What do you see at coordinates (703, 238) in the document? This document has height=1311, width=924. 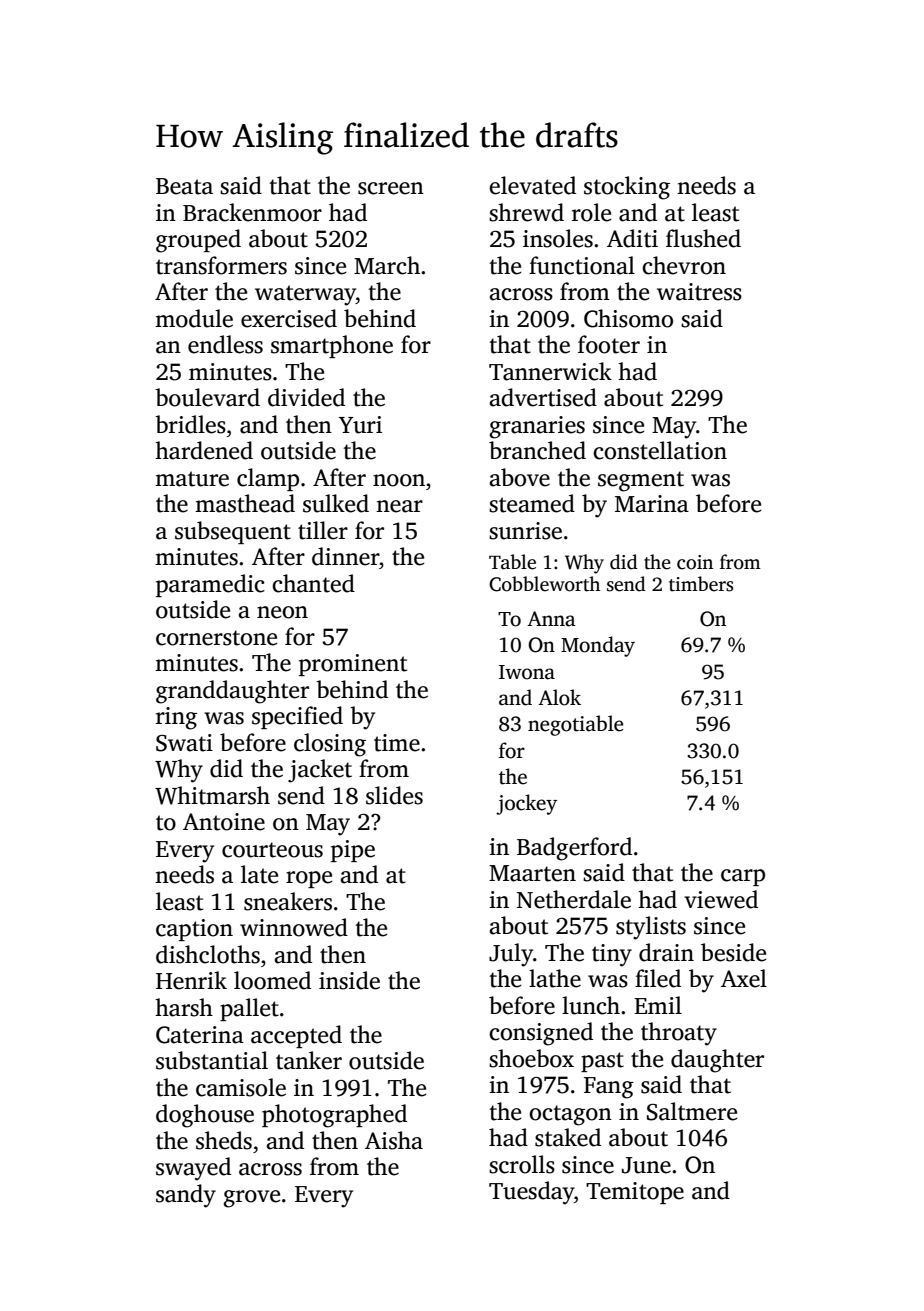 I see `flushed` at bounding box center [703, 238].
